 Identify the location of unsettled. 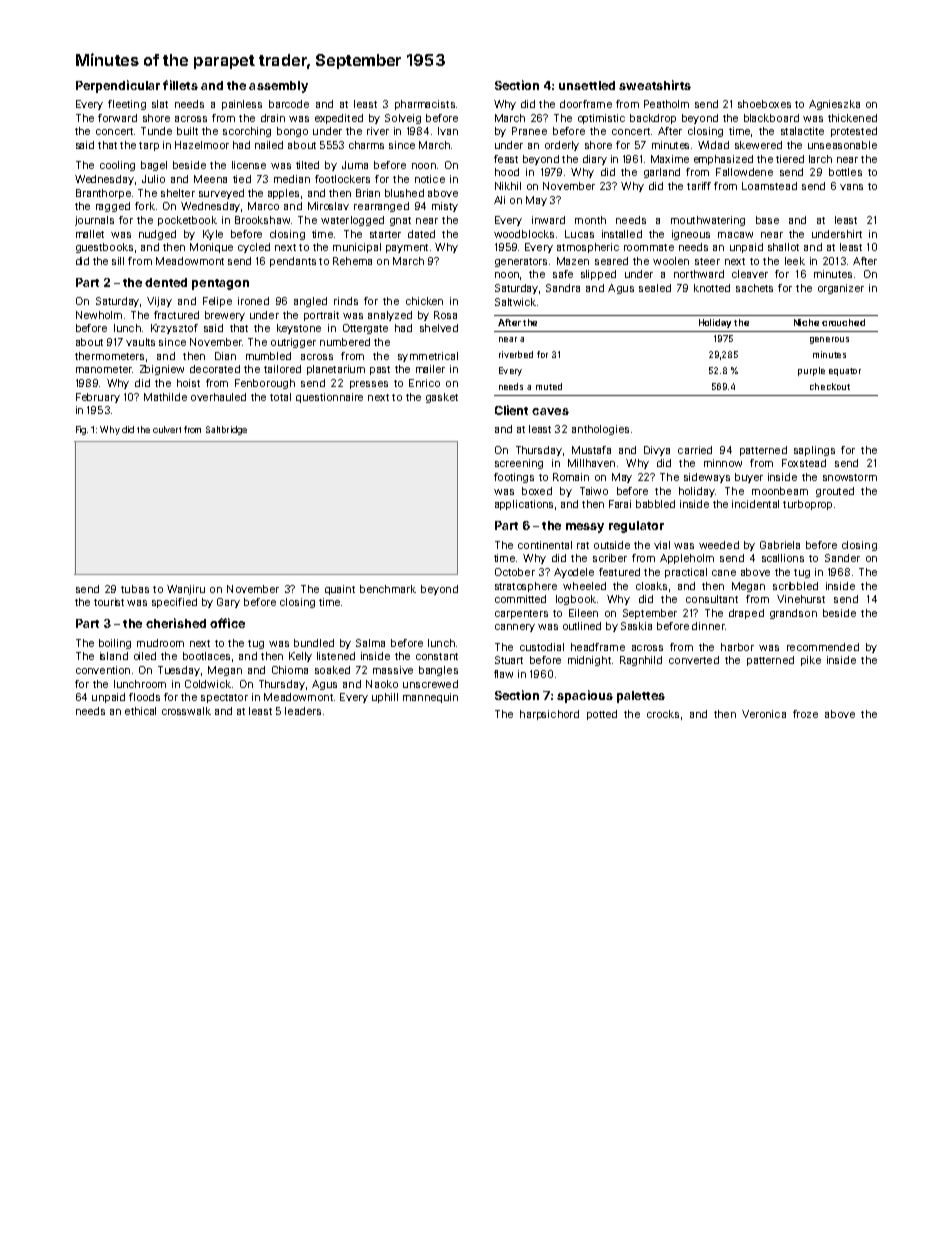
(587, 85).
